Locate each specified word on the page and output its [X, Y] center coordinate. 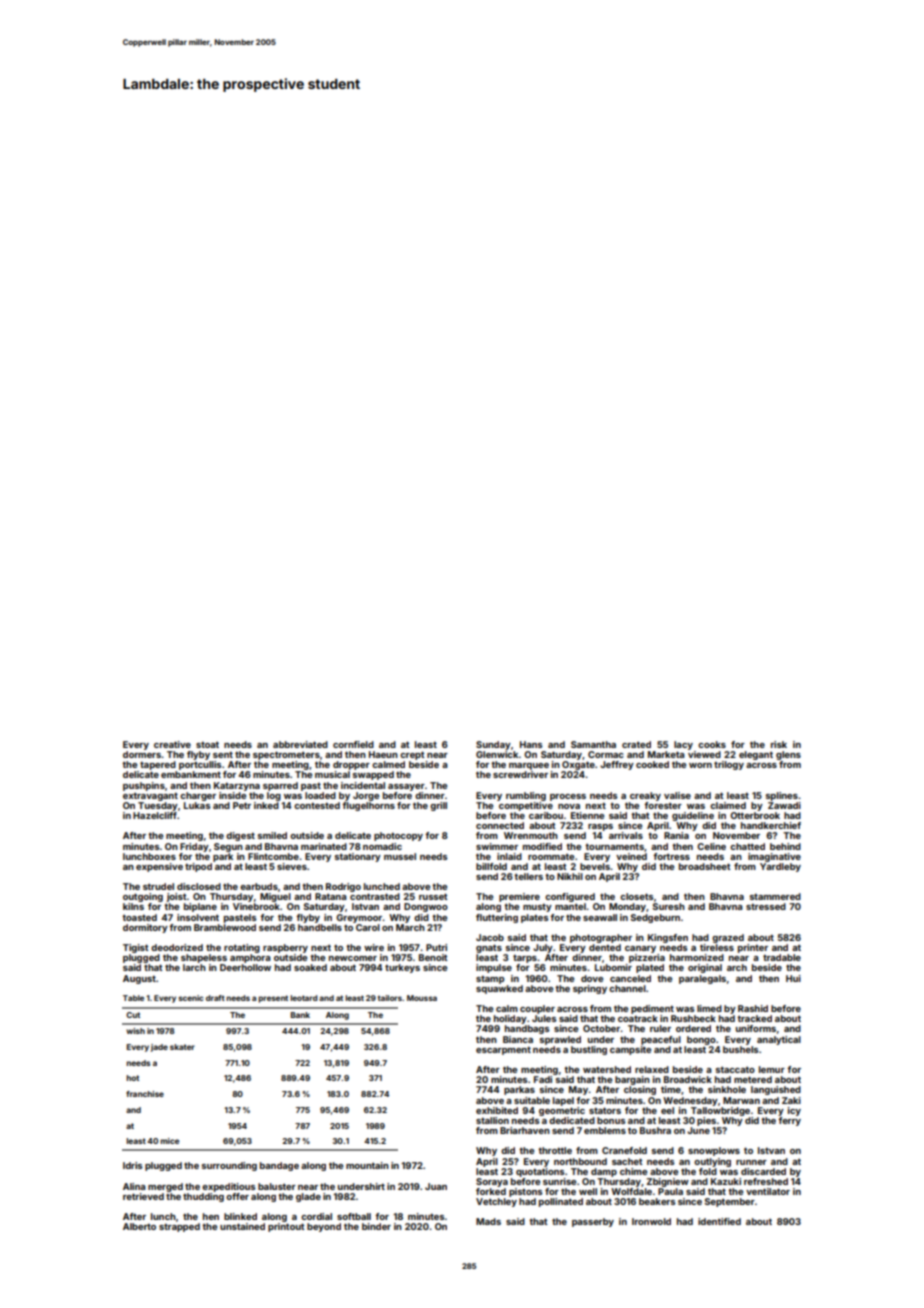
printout [286, 1227]
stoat [207, 744]
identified [719, 1221]
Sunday [493, 745]
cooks [712, 744]
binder [376, 1226]
